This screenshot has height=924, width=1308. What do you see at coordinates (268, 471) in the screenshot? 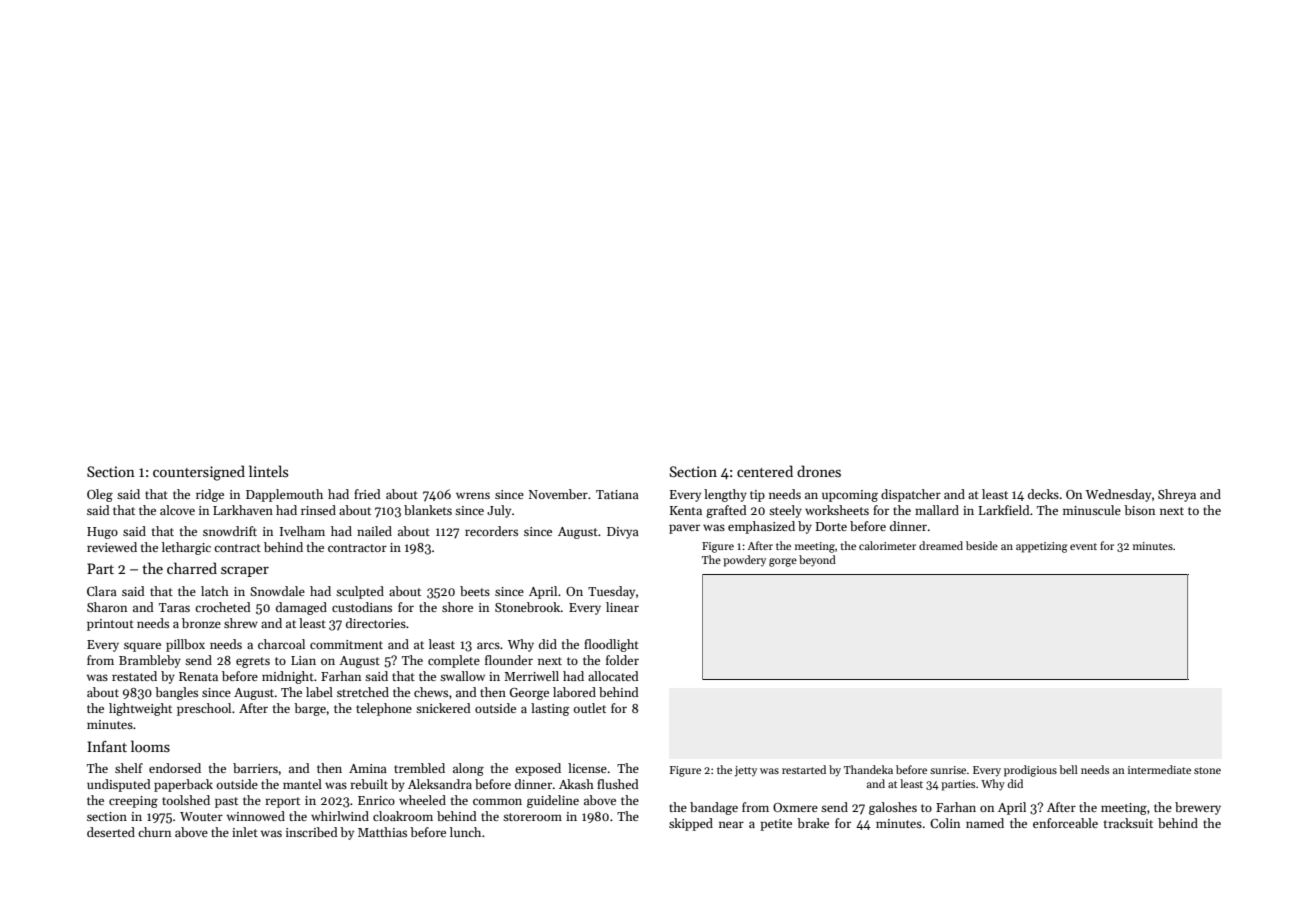
I see `lintels` at bounding box center [268, 471].
